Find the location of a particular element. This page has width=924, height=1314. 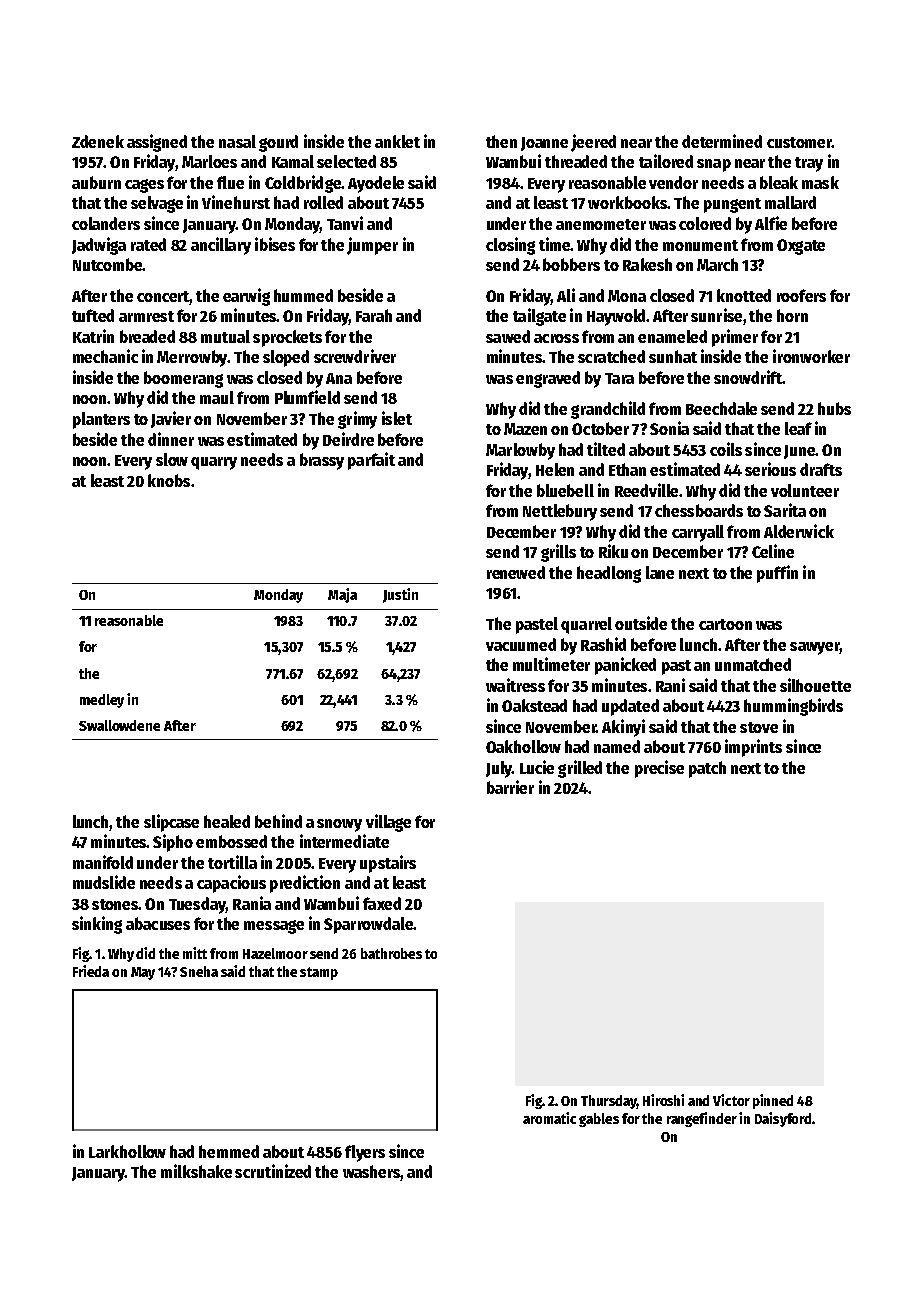

mask is located at coordinates (820, 182).
